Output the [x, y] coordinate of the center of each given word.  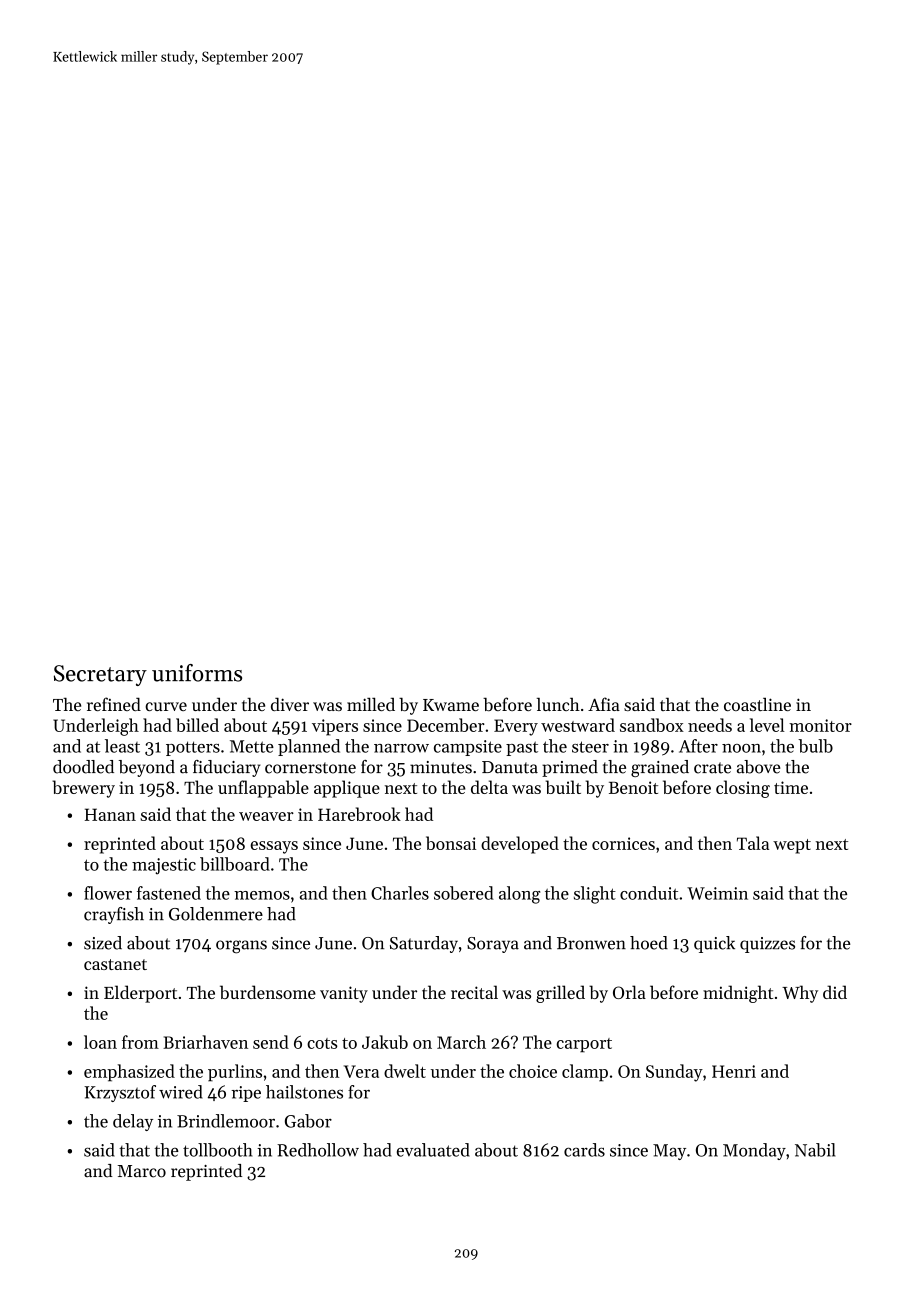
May [669, 1152]
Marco [142, 1171]
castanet [115, 964]
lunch [558, 704]
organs [241, 947]
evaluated [433, 1150]
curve [166, 706]
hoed [649, 943]
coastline [757, 704]
